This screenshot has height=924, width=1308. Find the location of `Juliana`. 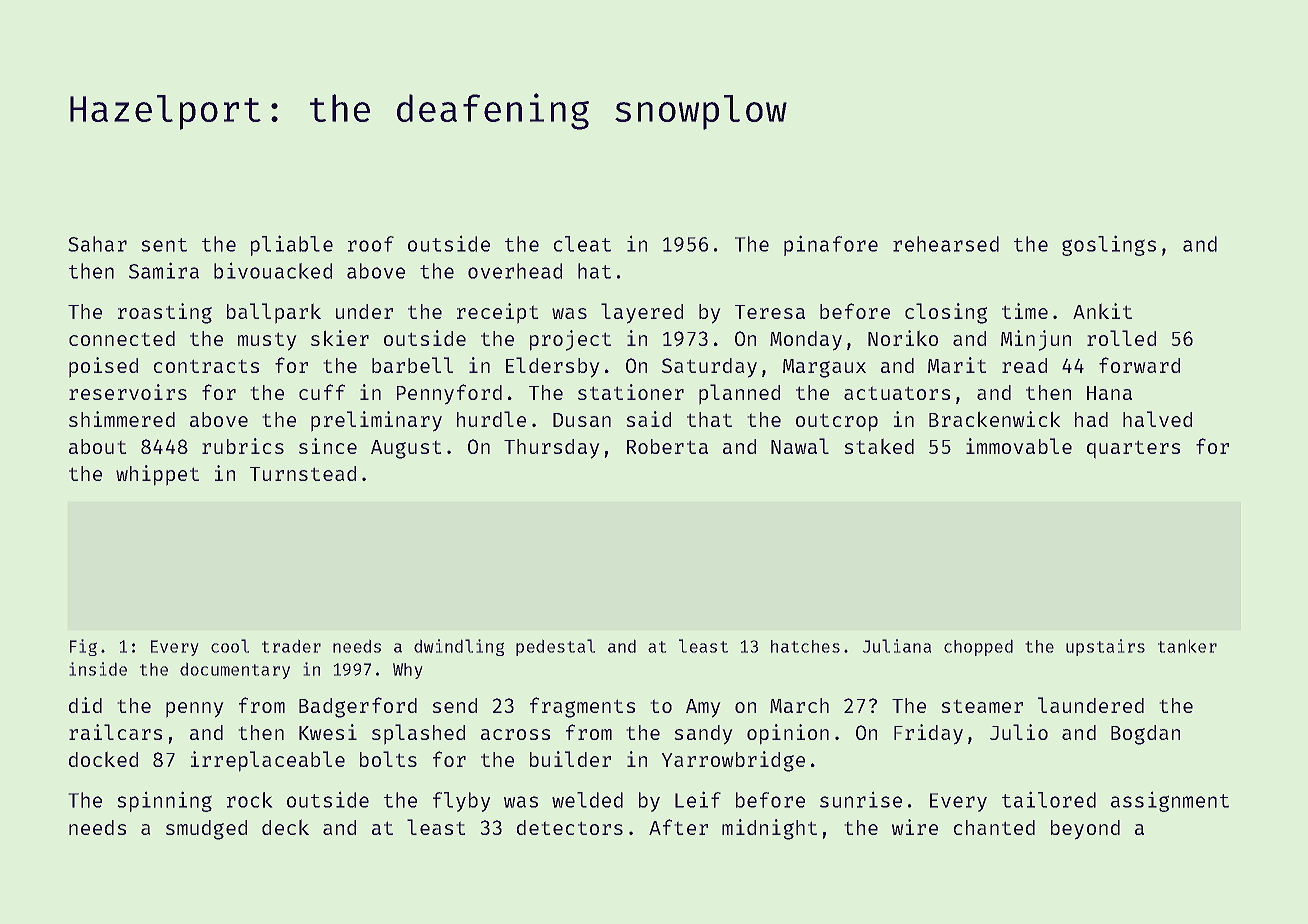

Juliana is located at coordinates (897, 646).
